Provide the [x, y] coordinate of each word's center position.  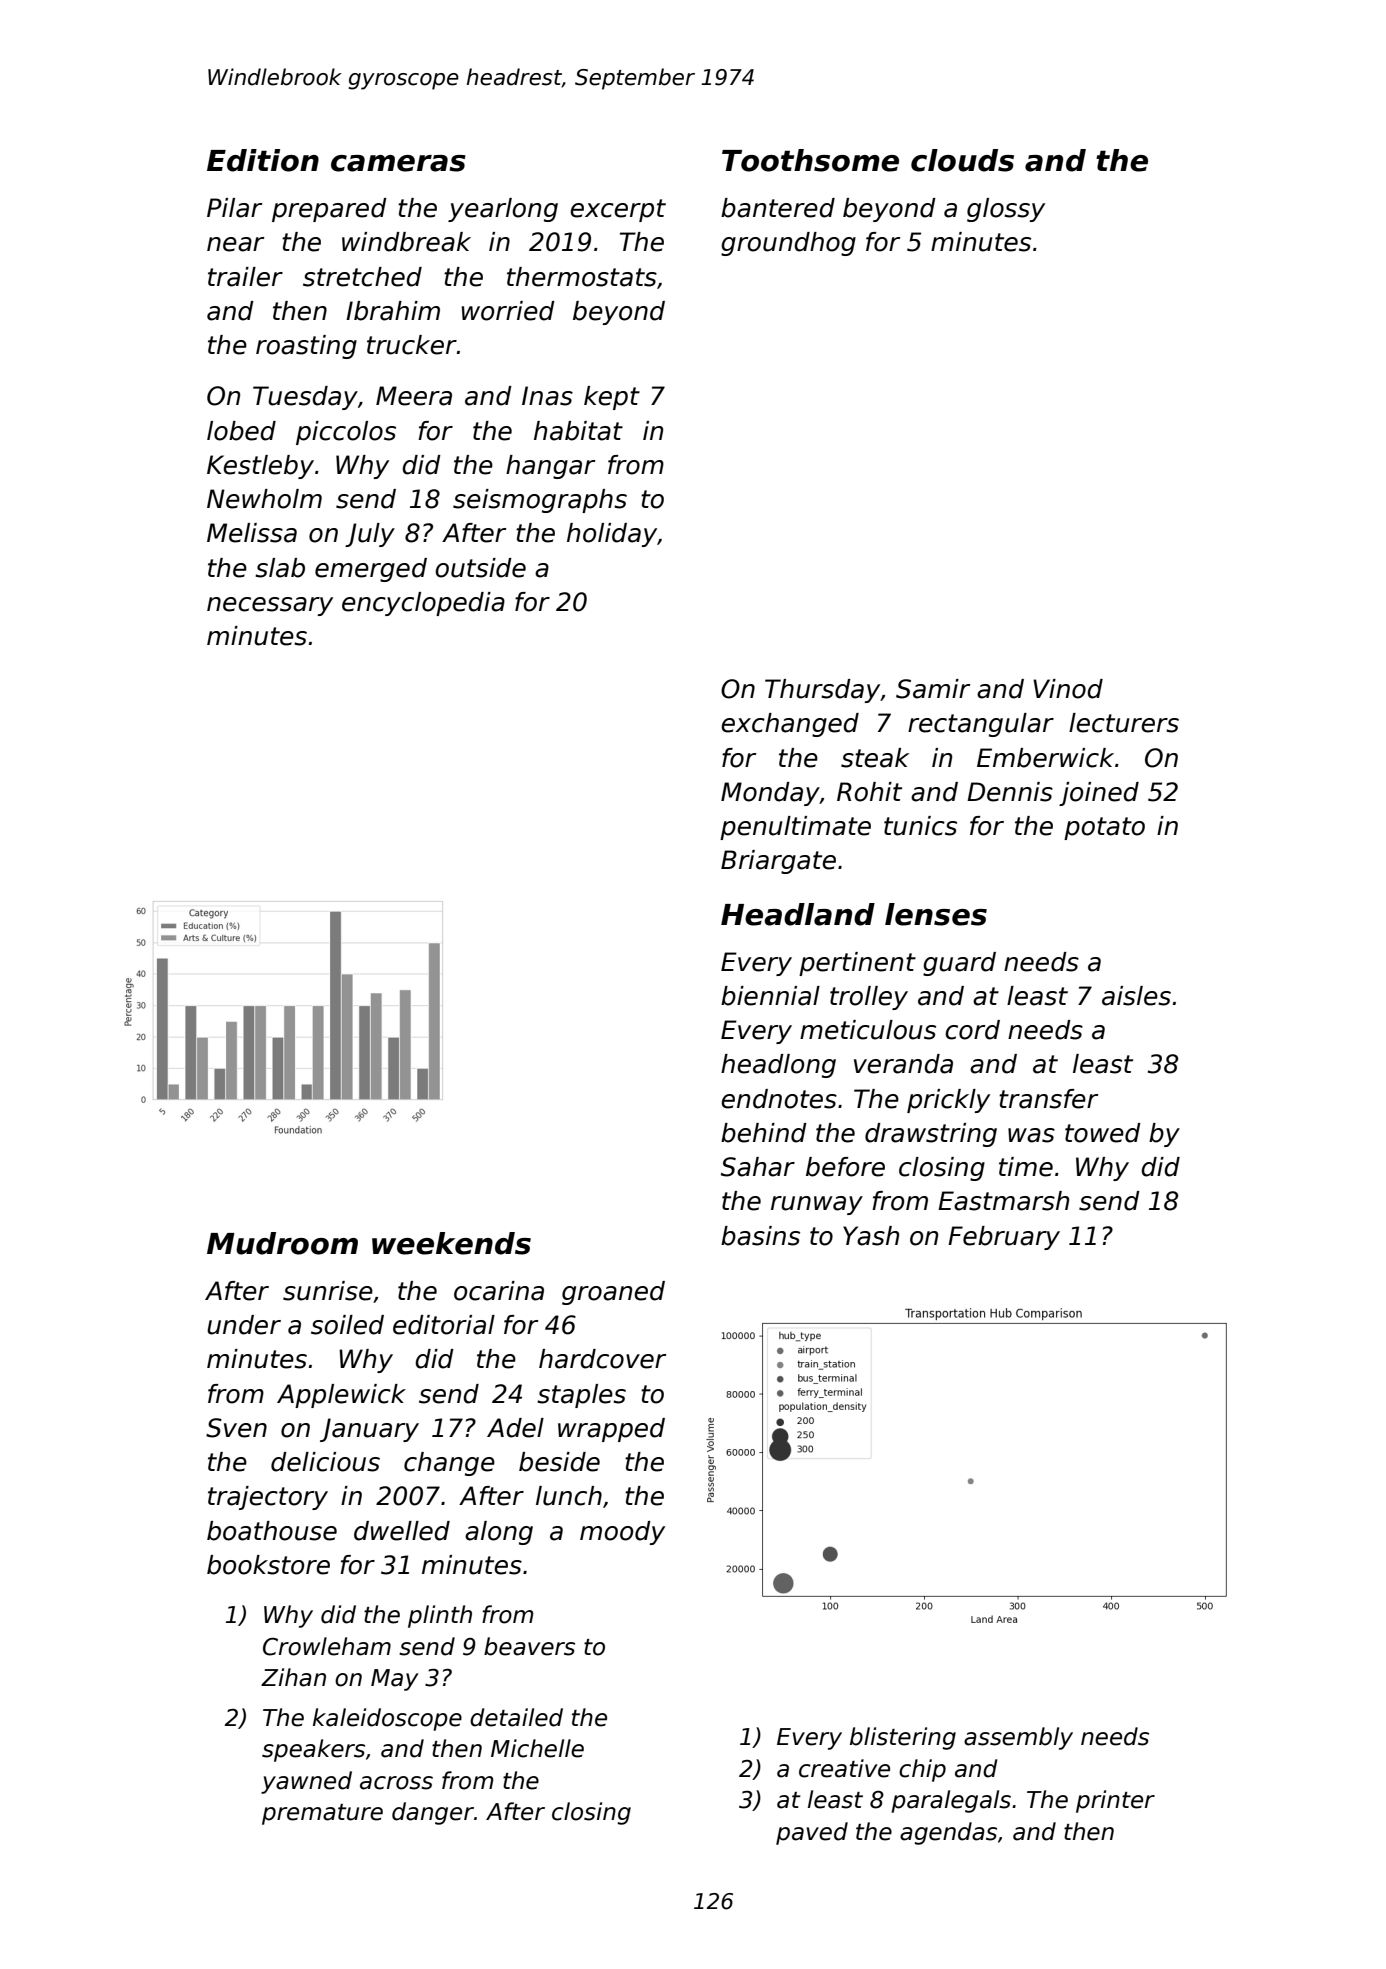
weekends [451, 1243]
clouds [962, 160]
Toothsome [810, 160]
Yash [871, 1236]
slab [280, 568]
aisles [1136, 996]
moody [622, 1533]
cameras [398, 163]
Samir [933, 689]
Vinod [1068, 689]
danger [433, 1813]
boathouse [272, 1531]
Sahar [758, 1167]
